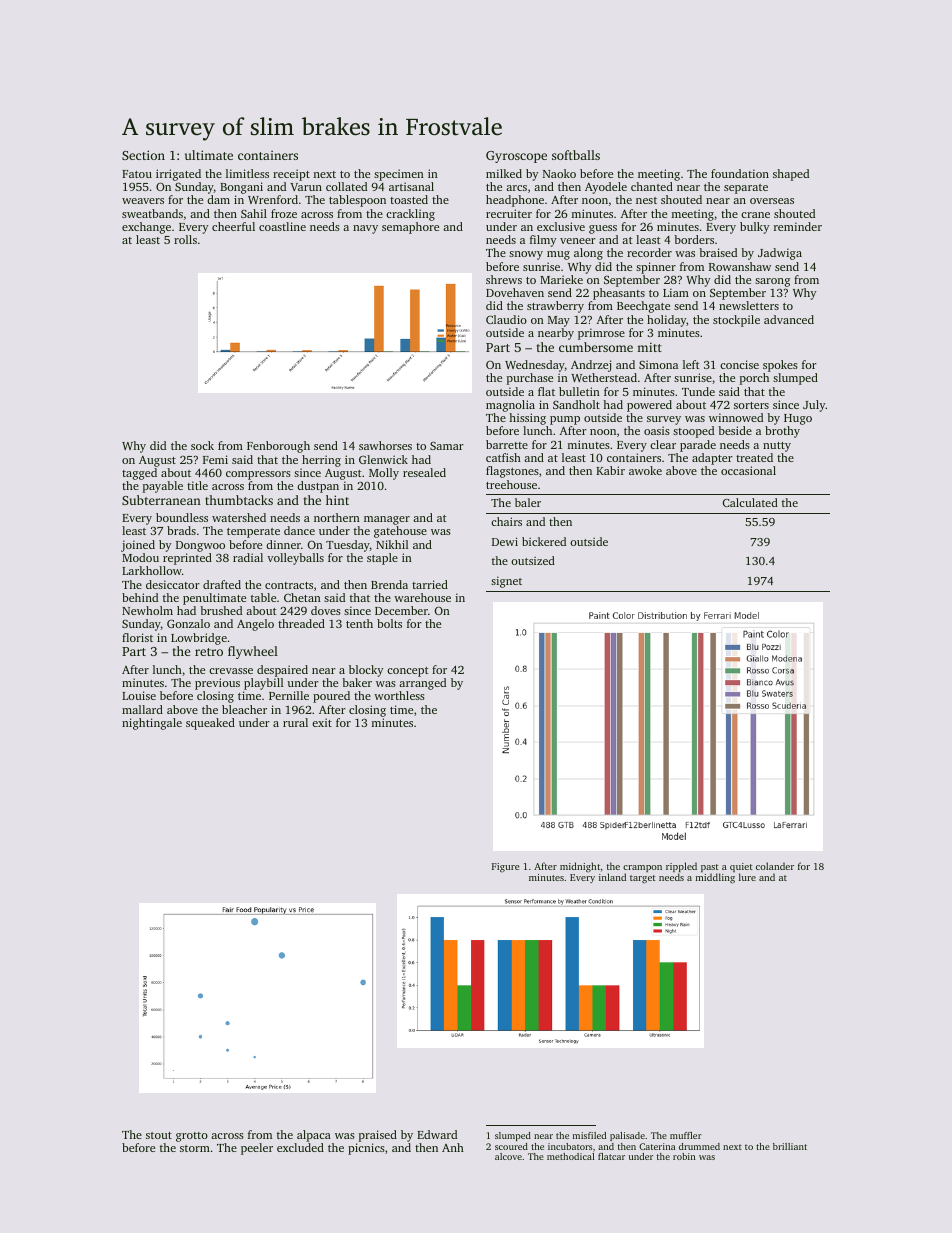  I want to click on receipt, so click(291, 175).
